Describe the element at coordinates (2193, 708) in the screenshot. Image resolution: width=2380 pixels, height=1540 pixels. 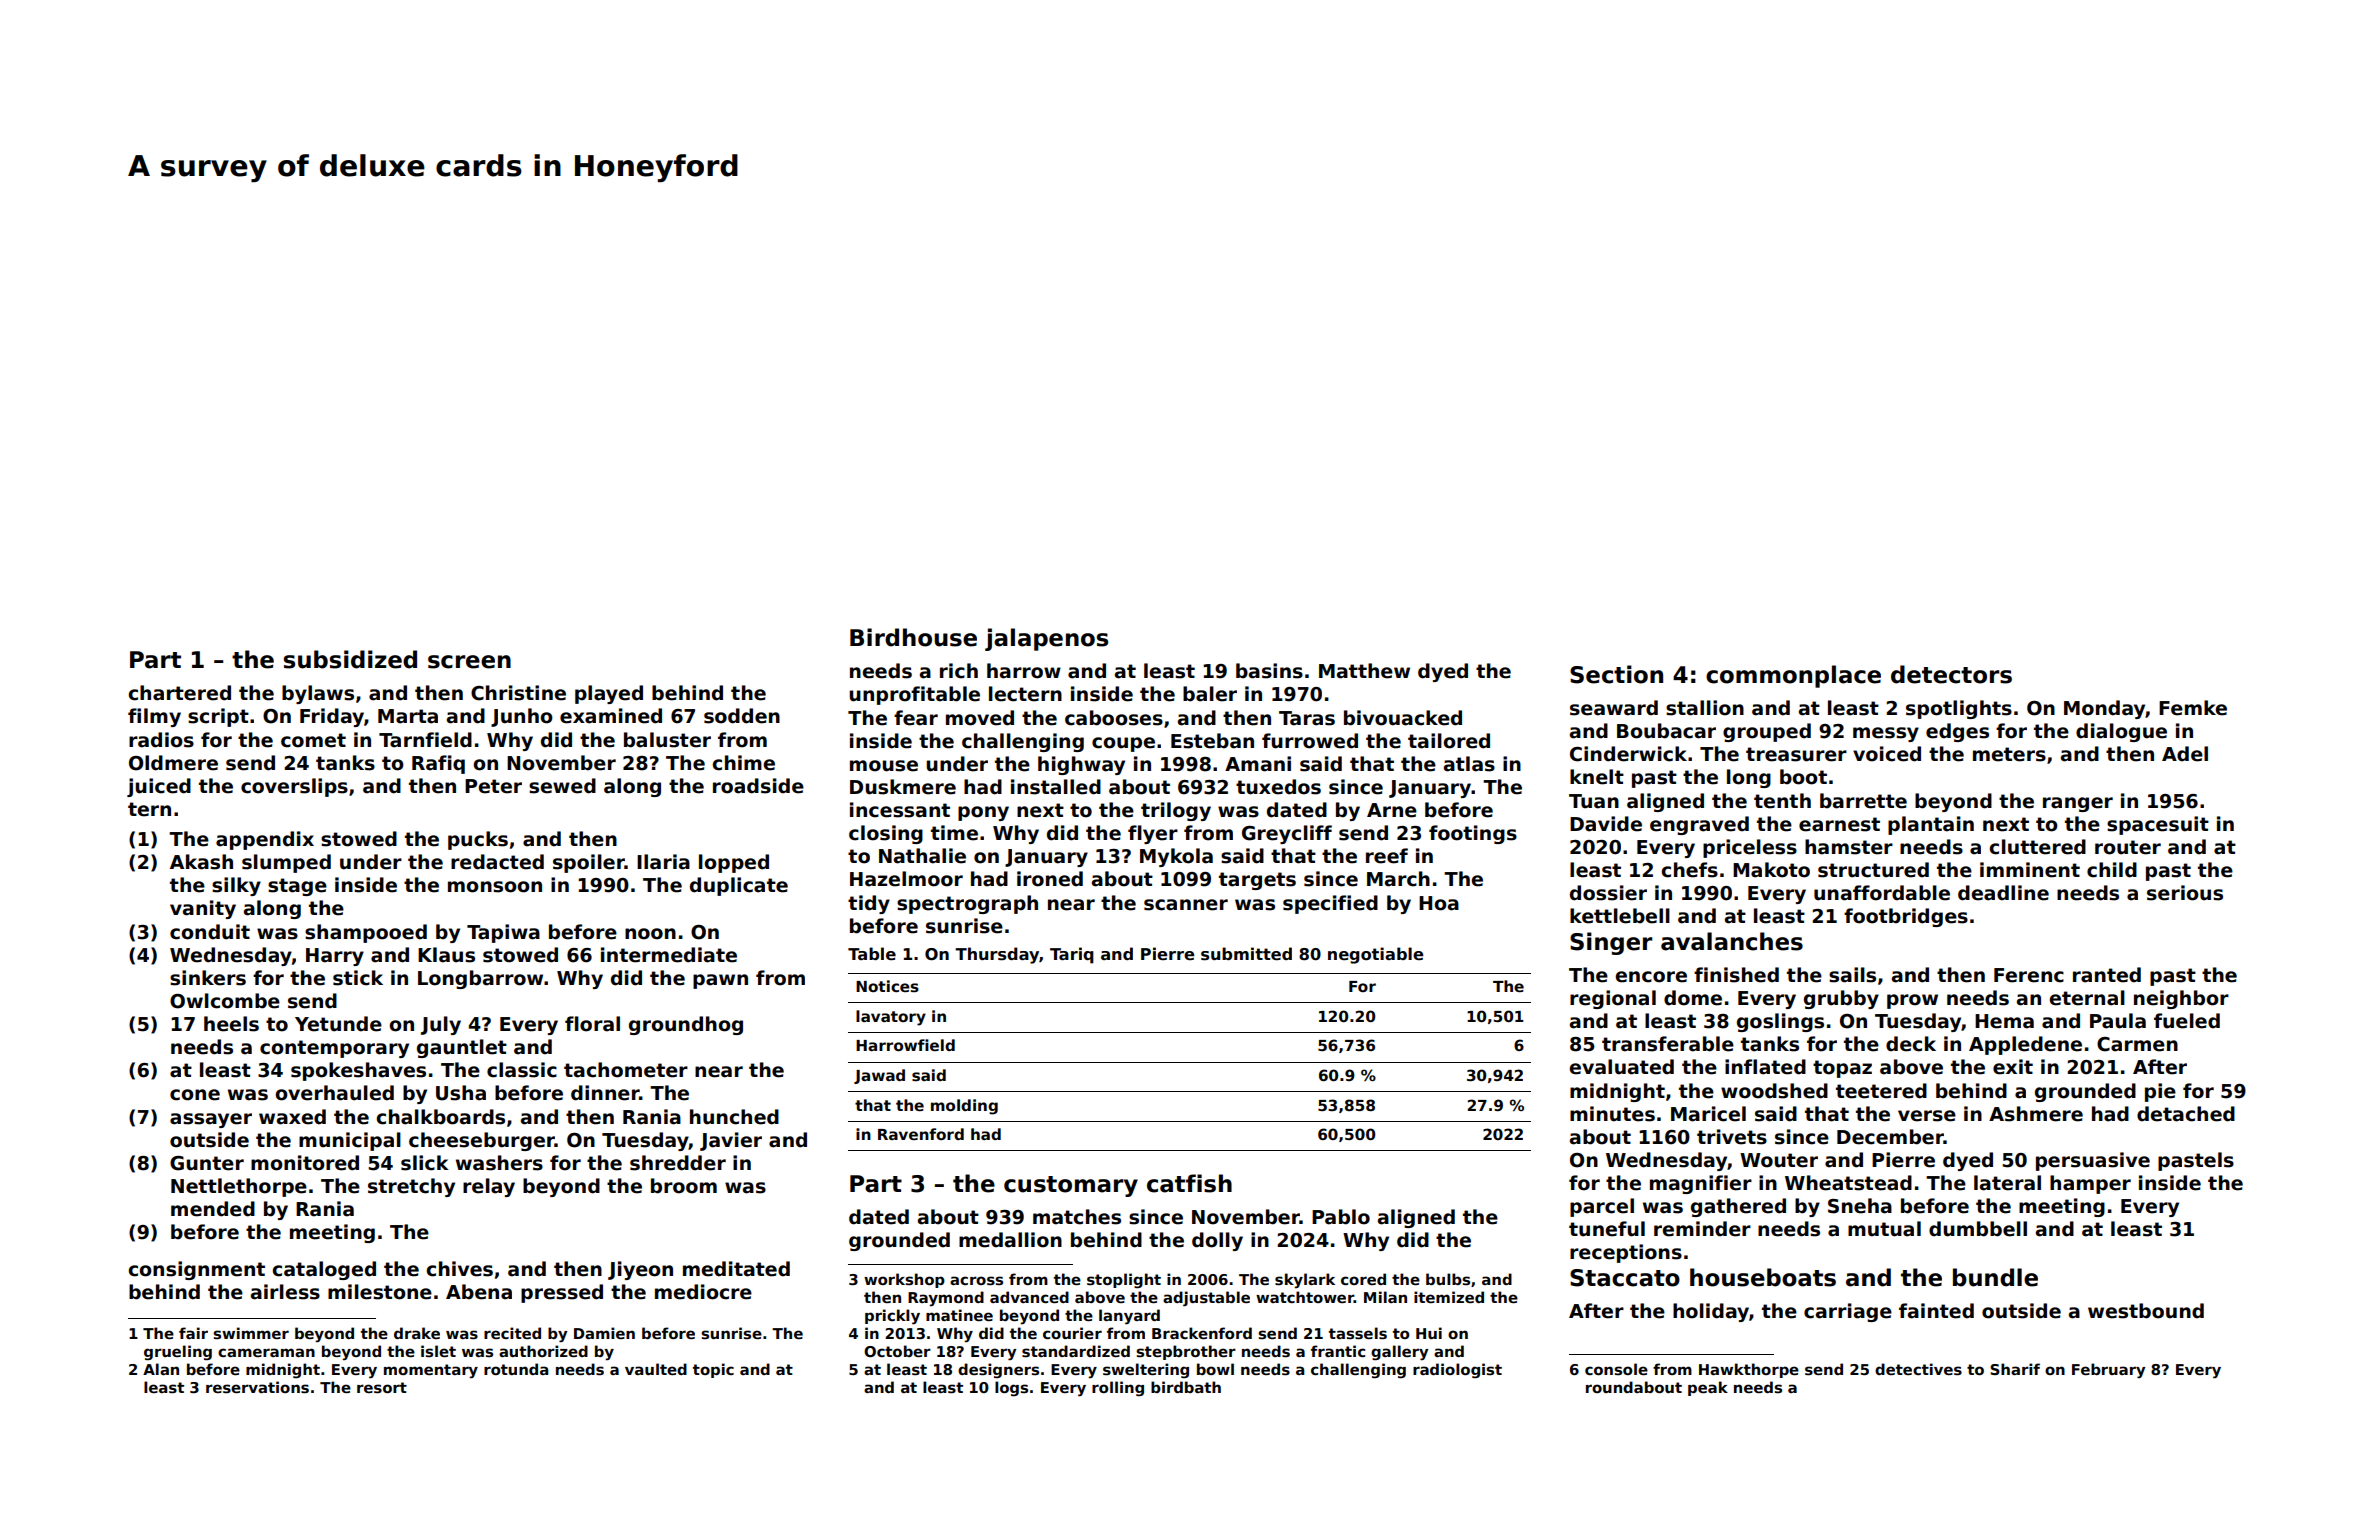
I see `Femke` at that location.
